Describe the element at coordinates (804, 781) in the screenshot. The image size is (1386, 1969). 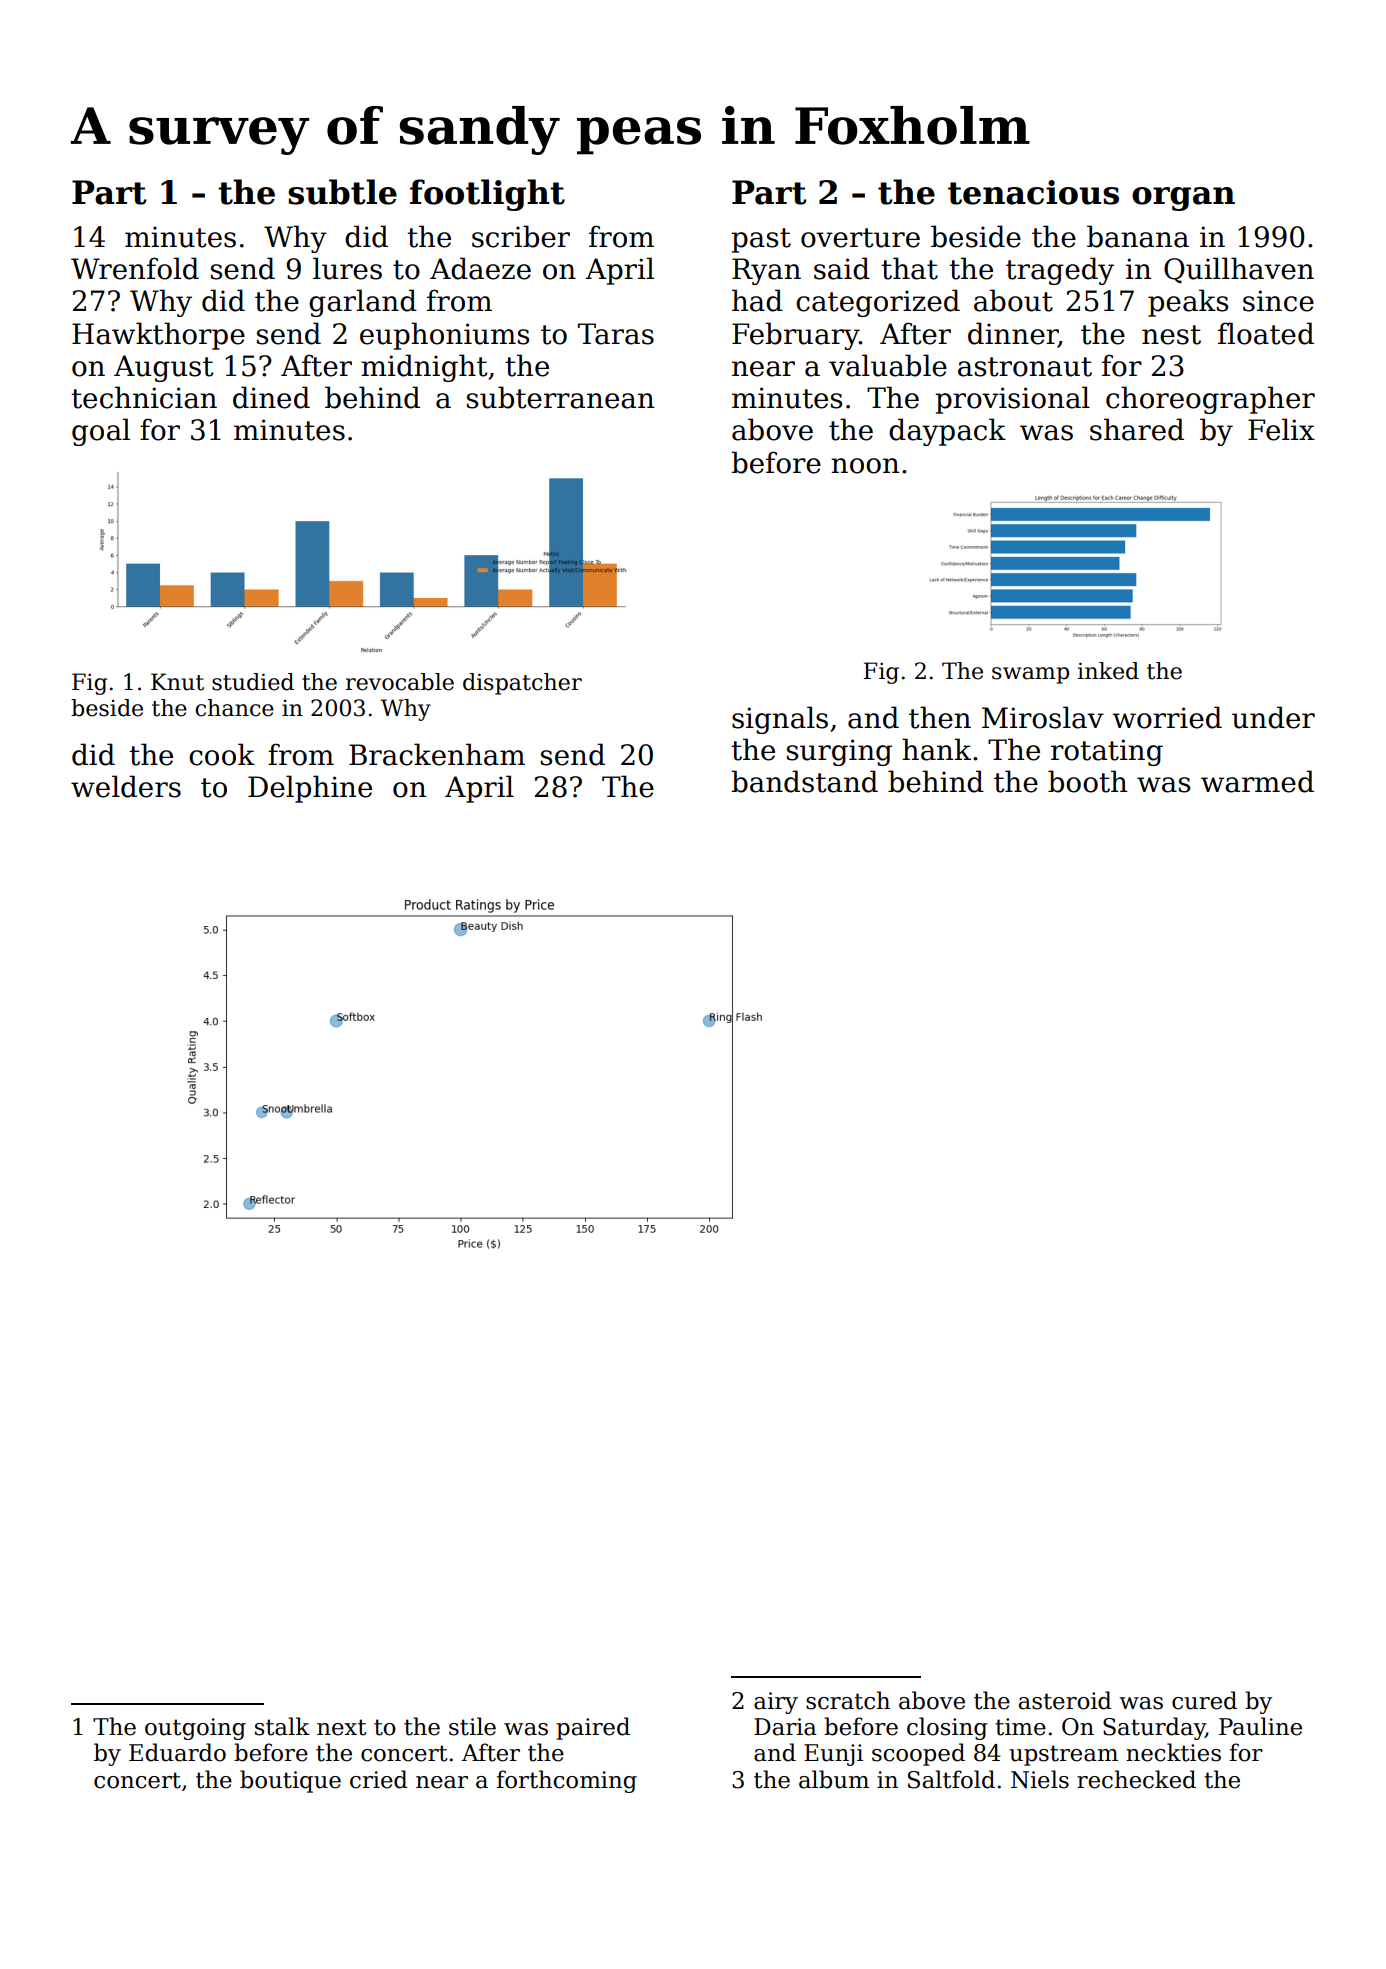
I see `bandstand` at that location.
